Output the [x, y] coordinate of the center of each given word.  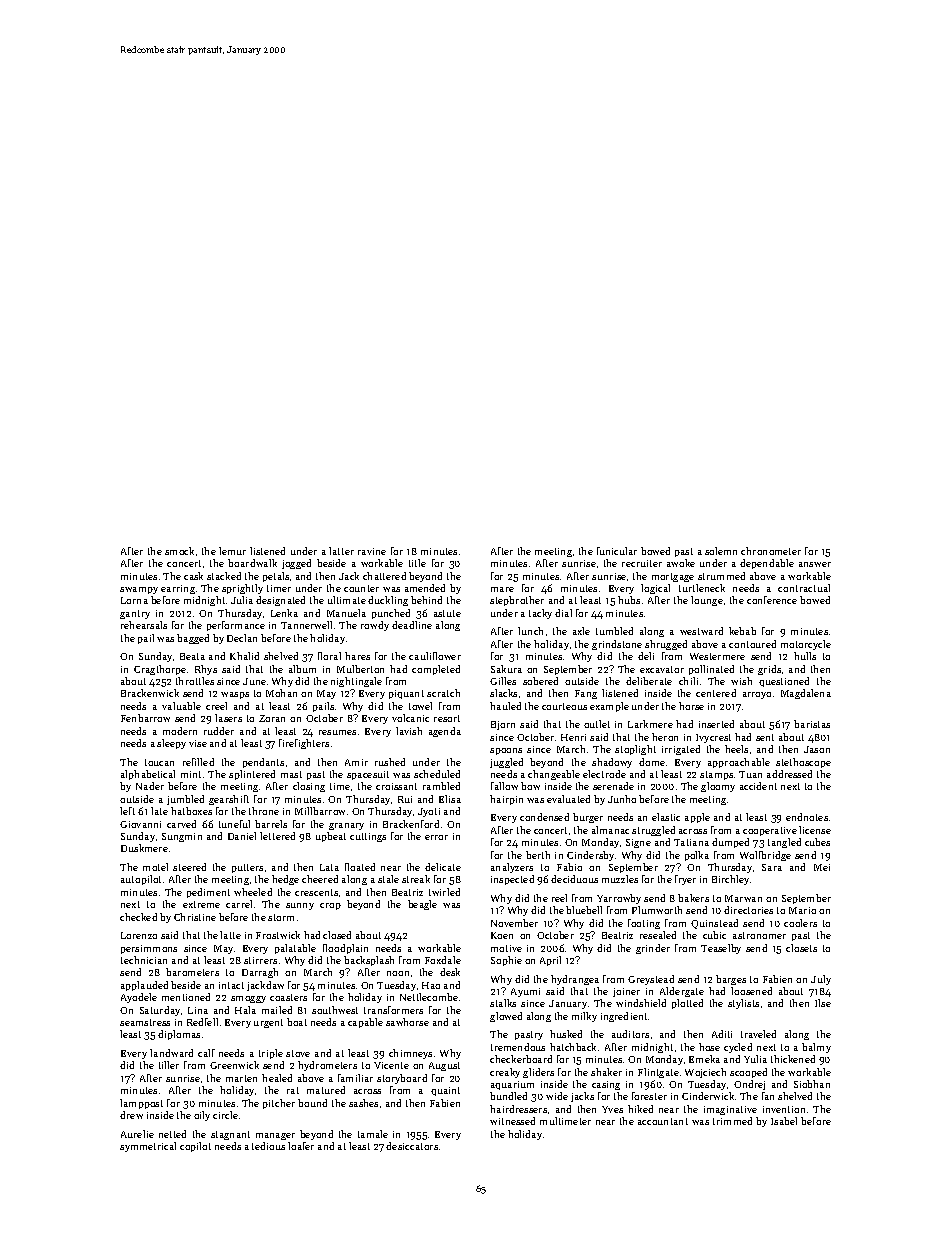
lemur [232, 551]
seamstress [145, 1022]
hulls [805, 656]
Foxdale [443, 960]
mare [502, 589]
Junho [622, 799]
